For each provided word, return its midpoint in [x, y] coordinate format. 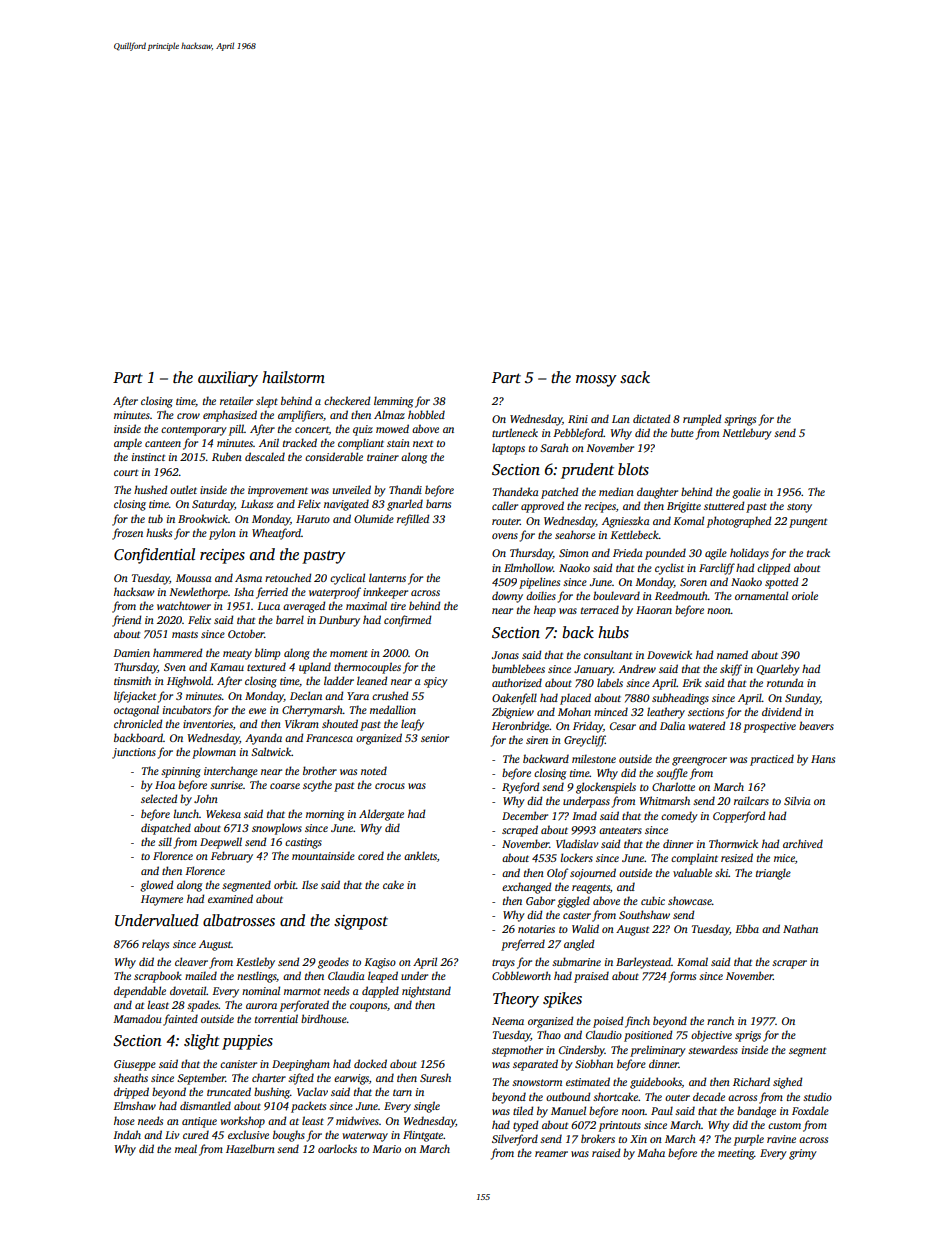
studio [817, 1096]
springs [740, 420]
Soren [693, 582]
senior [435, 738]
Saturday [213, 505]
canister [238, 1064]
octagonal [136, 711]
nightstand [426, 992]
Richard [751, 1081]
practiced [772, 760]
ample [128, 444]
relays [155, 945]
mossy [596, 381]
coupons [368, 1007]
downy [507, 597]
